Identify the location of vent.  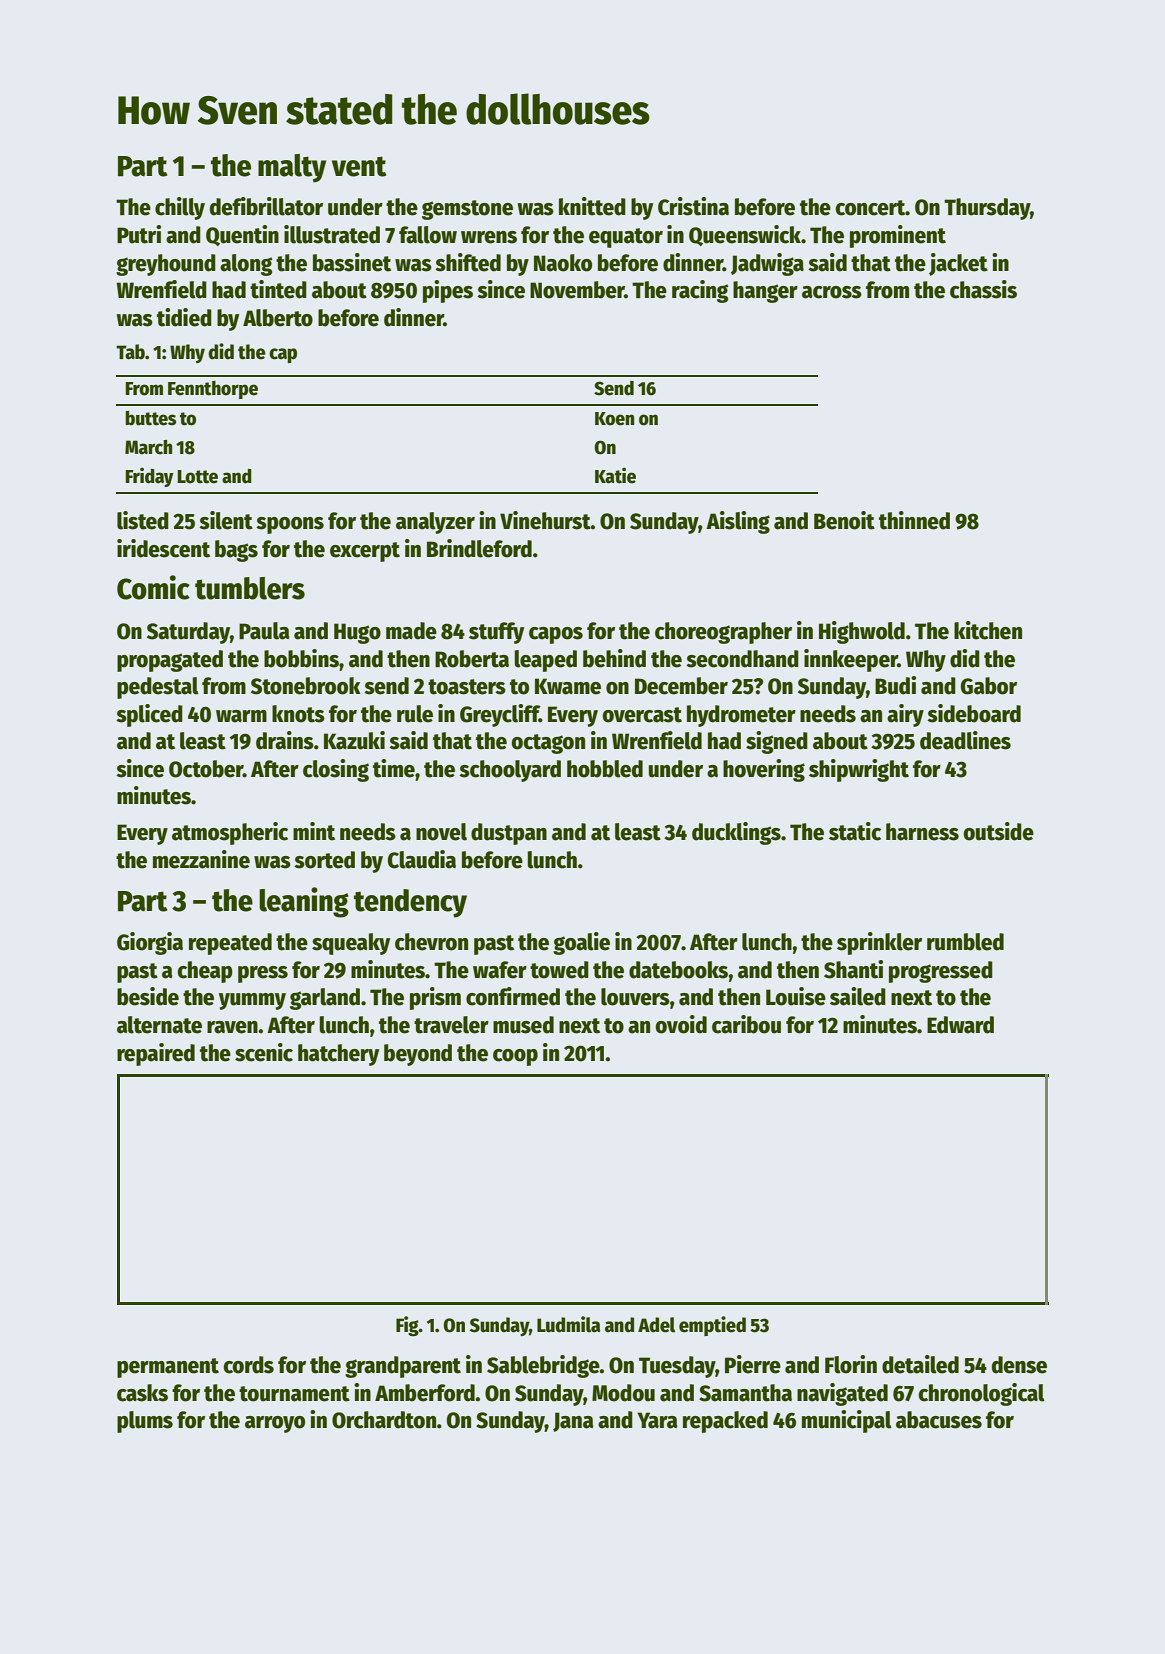
(359, 166).
